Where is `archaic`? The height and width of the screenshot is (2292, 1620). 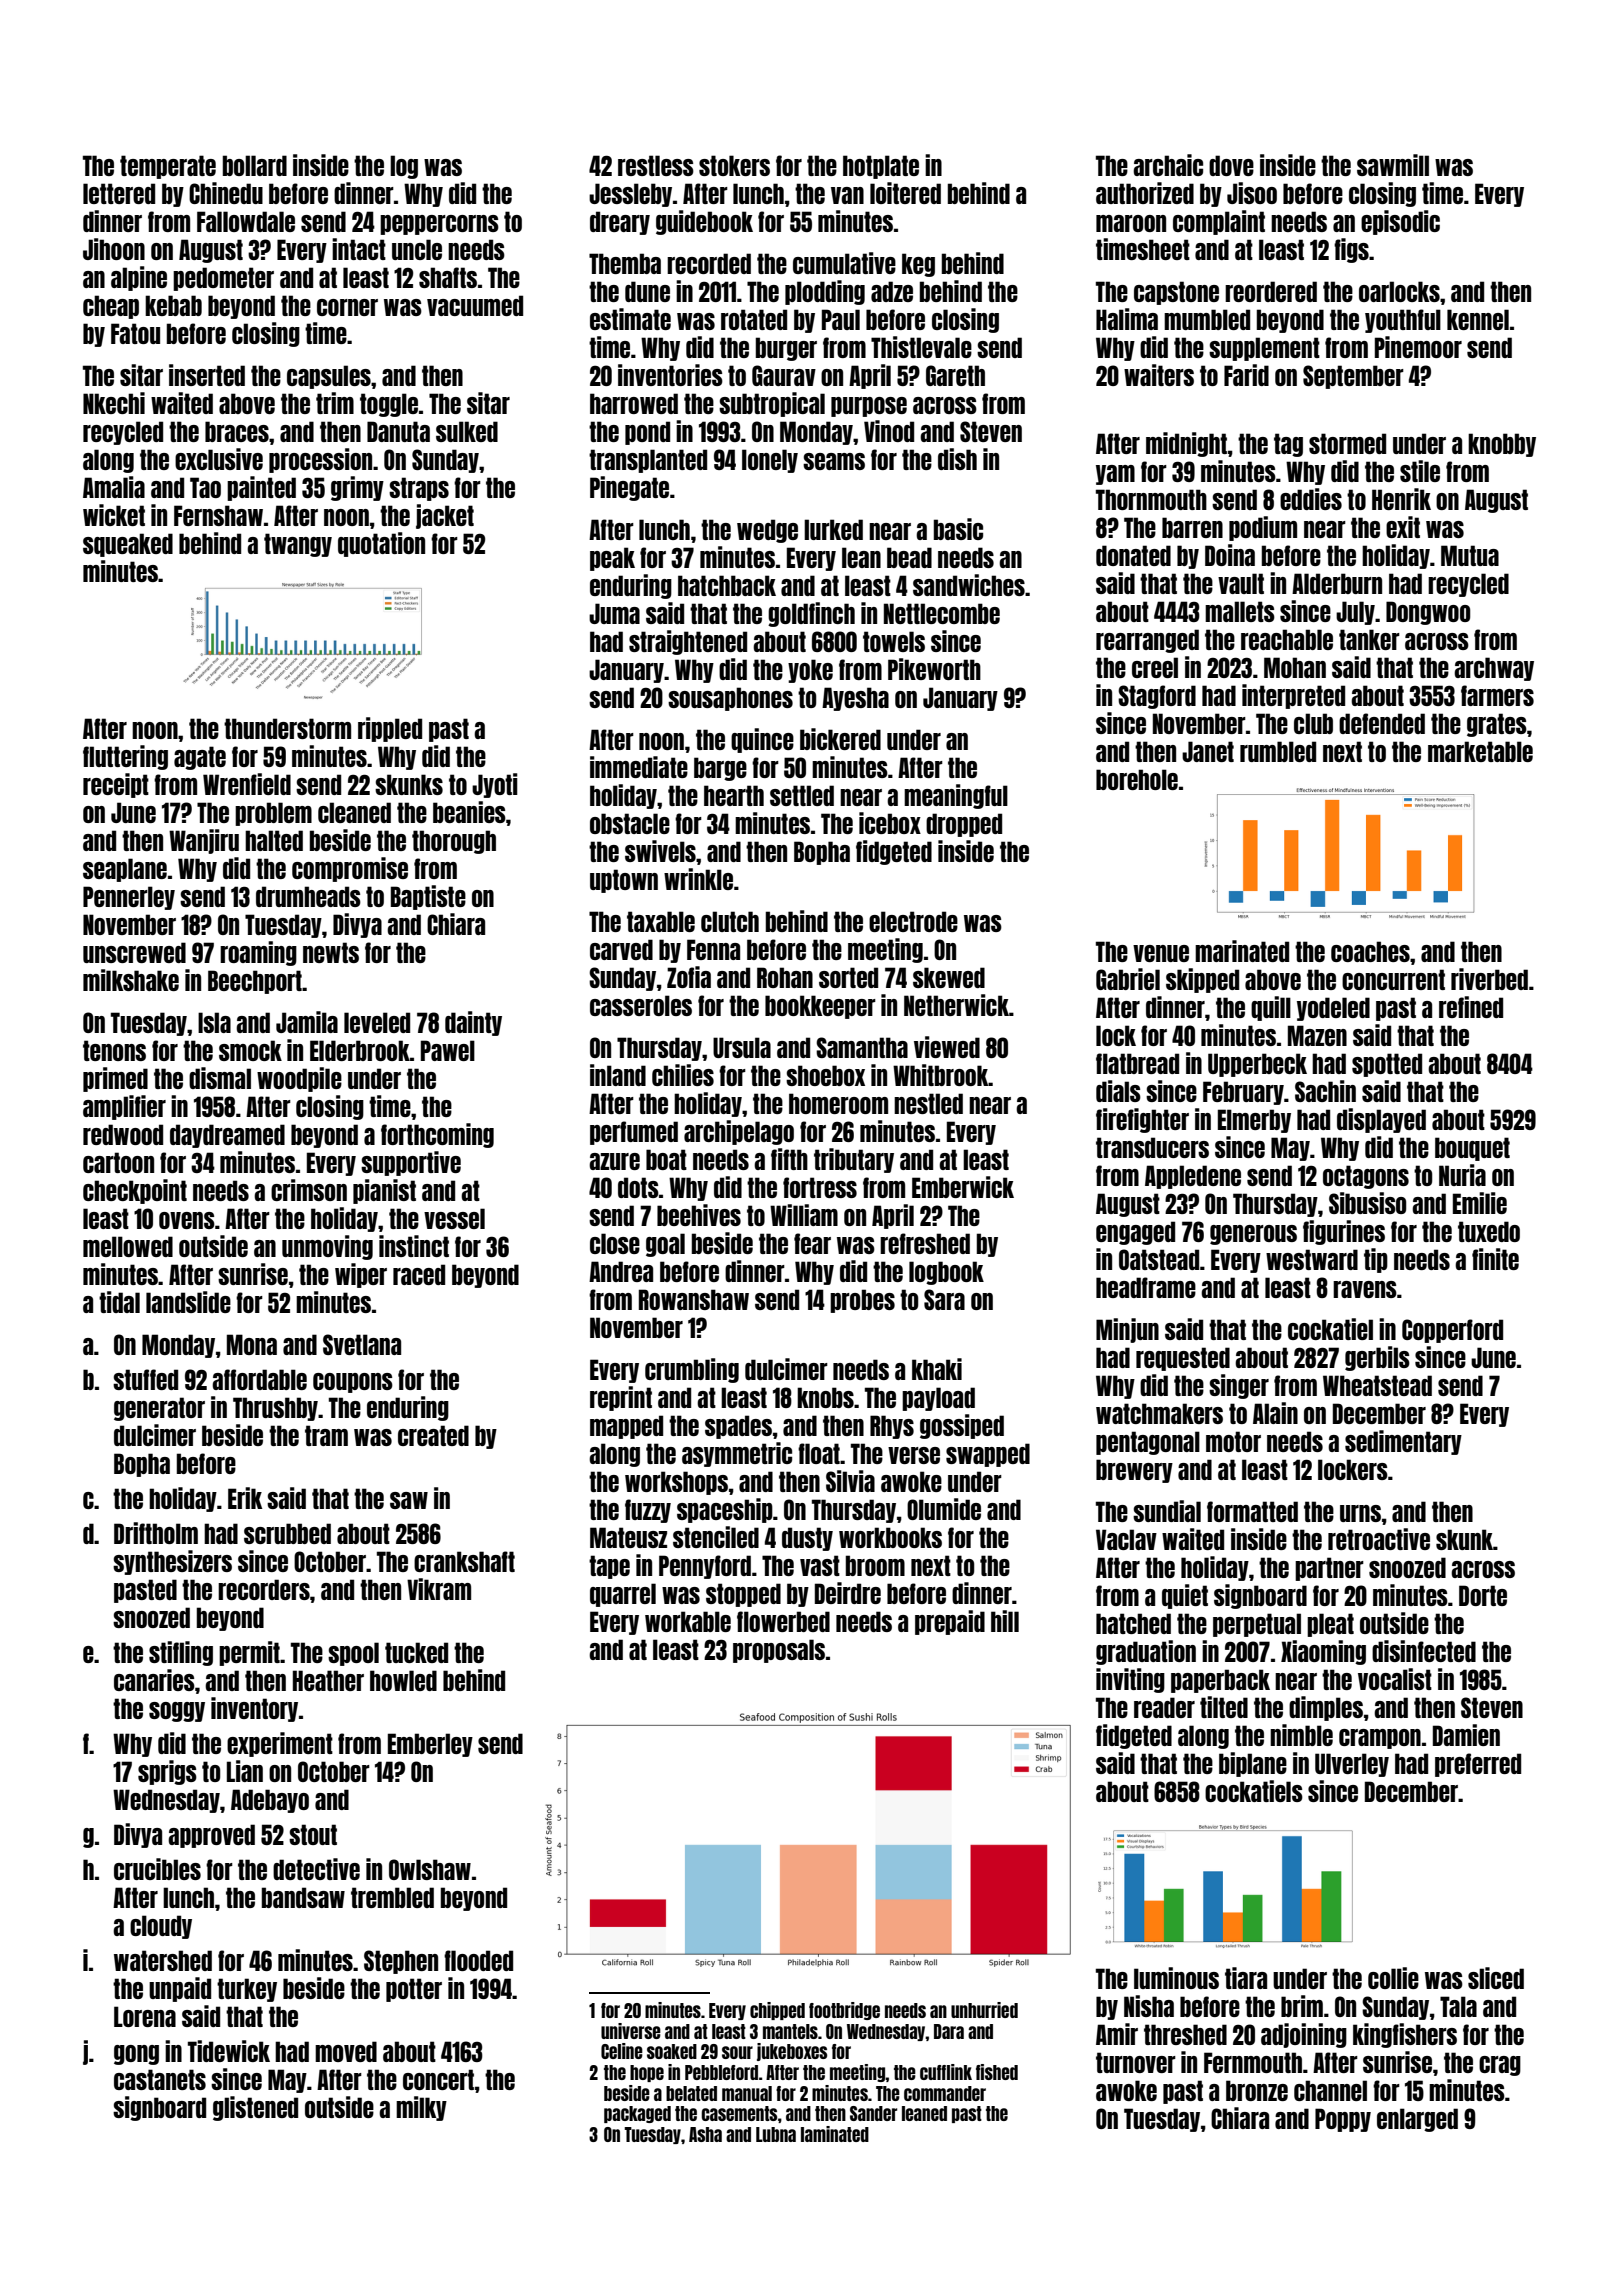 archaic is located at coordinates (1168, 165).
